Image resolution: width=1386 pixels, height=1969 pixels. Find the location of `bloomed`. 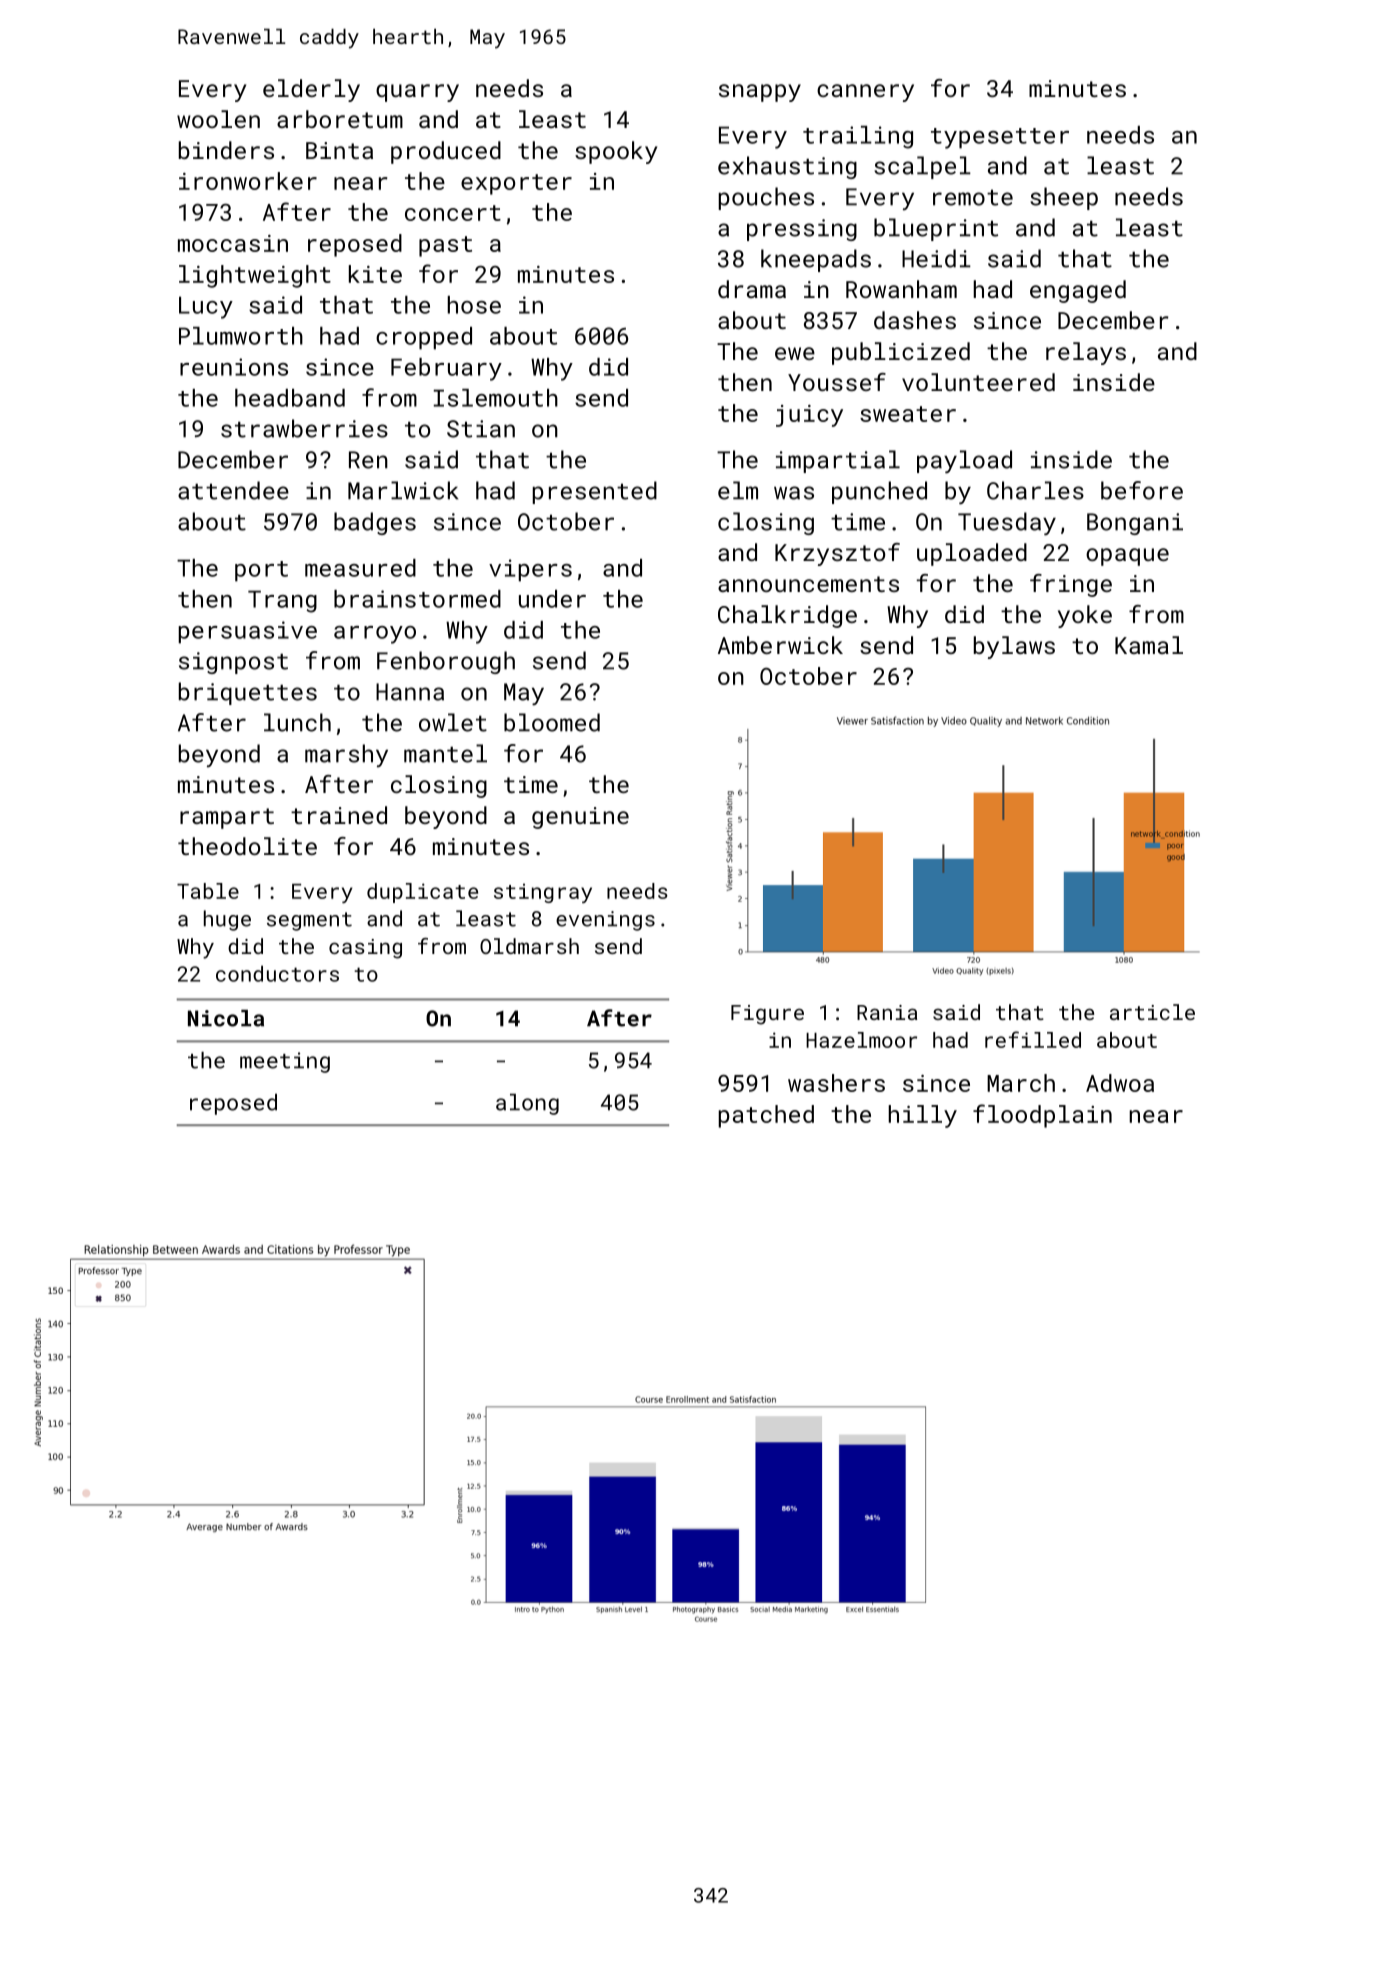

bloomed is located at coordinates (552, 722).
